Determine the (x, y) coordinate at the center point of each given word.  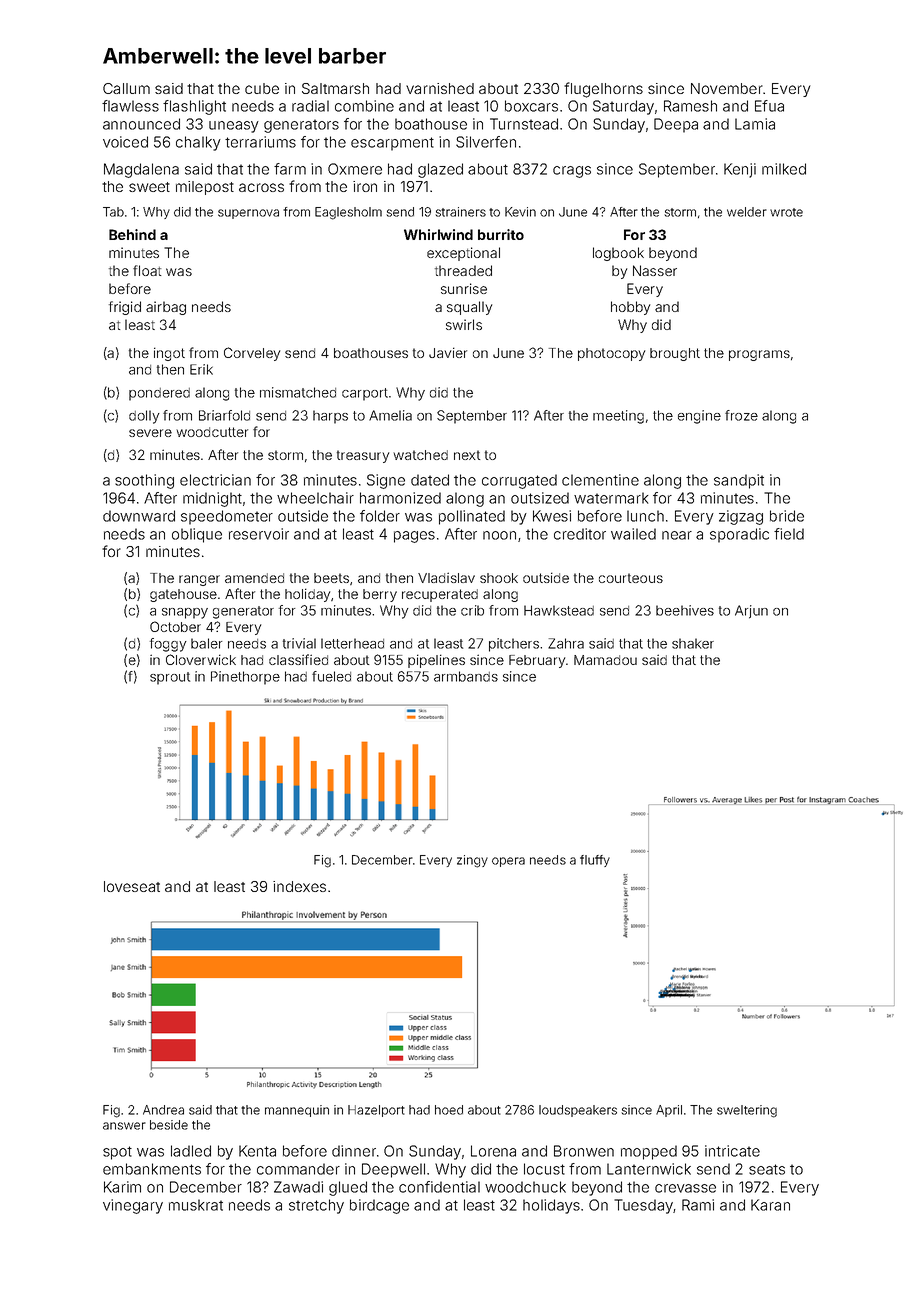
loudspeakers (578, 1111)
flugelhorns (603, 90)
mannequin (297, 1111)
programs (759, 355)
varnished (440, 88)
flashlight (194, 107)
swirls (464, 324)
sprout (170, 678)
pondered (159, 394)
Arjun (751, 612)
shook (499, 578)
